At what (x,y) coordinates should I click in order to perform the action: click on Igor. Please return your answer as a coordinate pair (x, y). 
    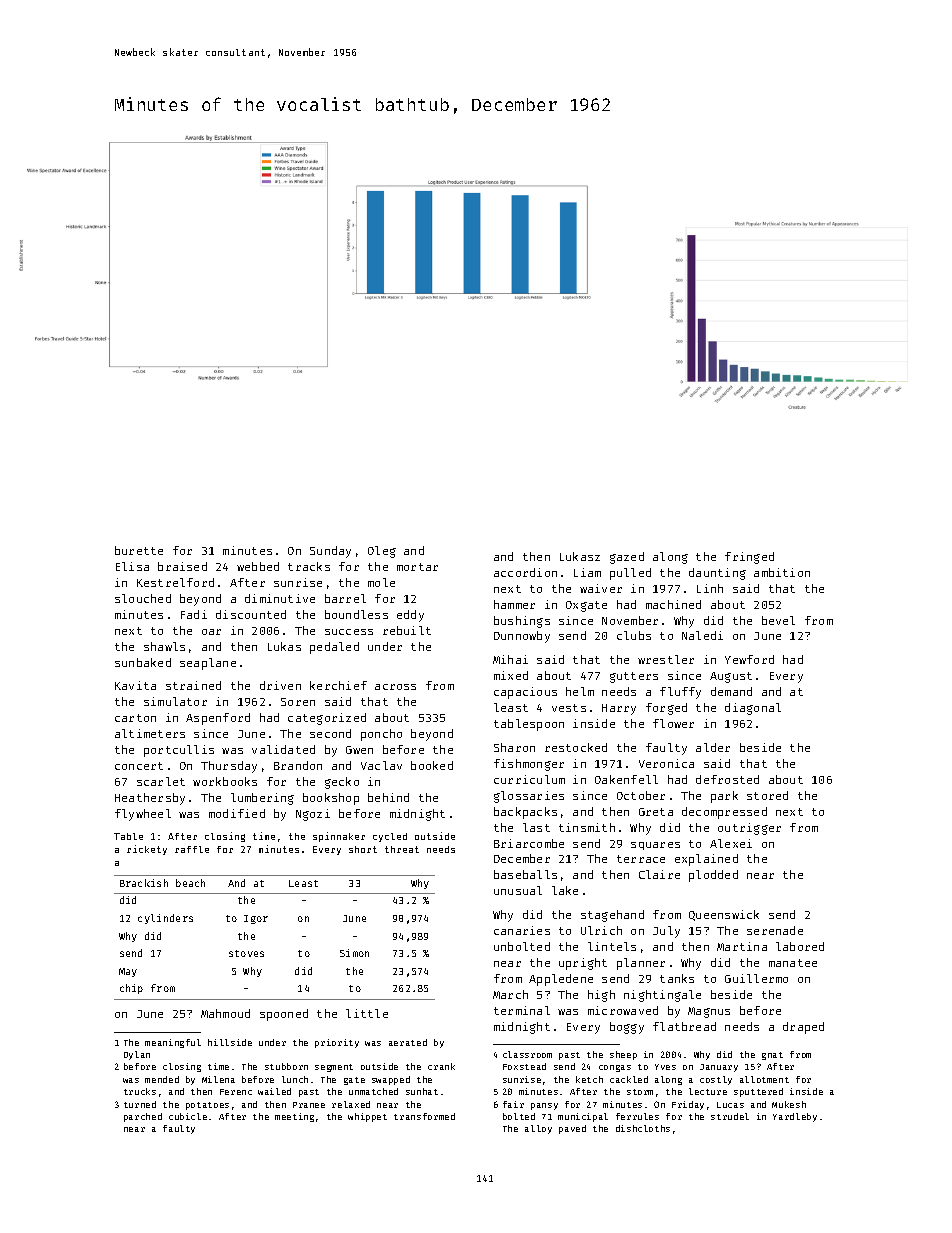
    Looking at the image, I should click on (256, 919).
